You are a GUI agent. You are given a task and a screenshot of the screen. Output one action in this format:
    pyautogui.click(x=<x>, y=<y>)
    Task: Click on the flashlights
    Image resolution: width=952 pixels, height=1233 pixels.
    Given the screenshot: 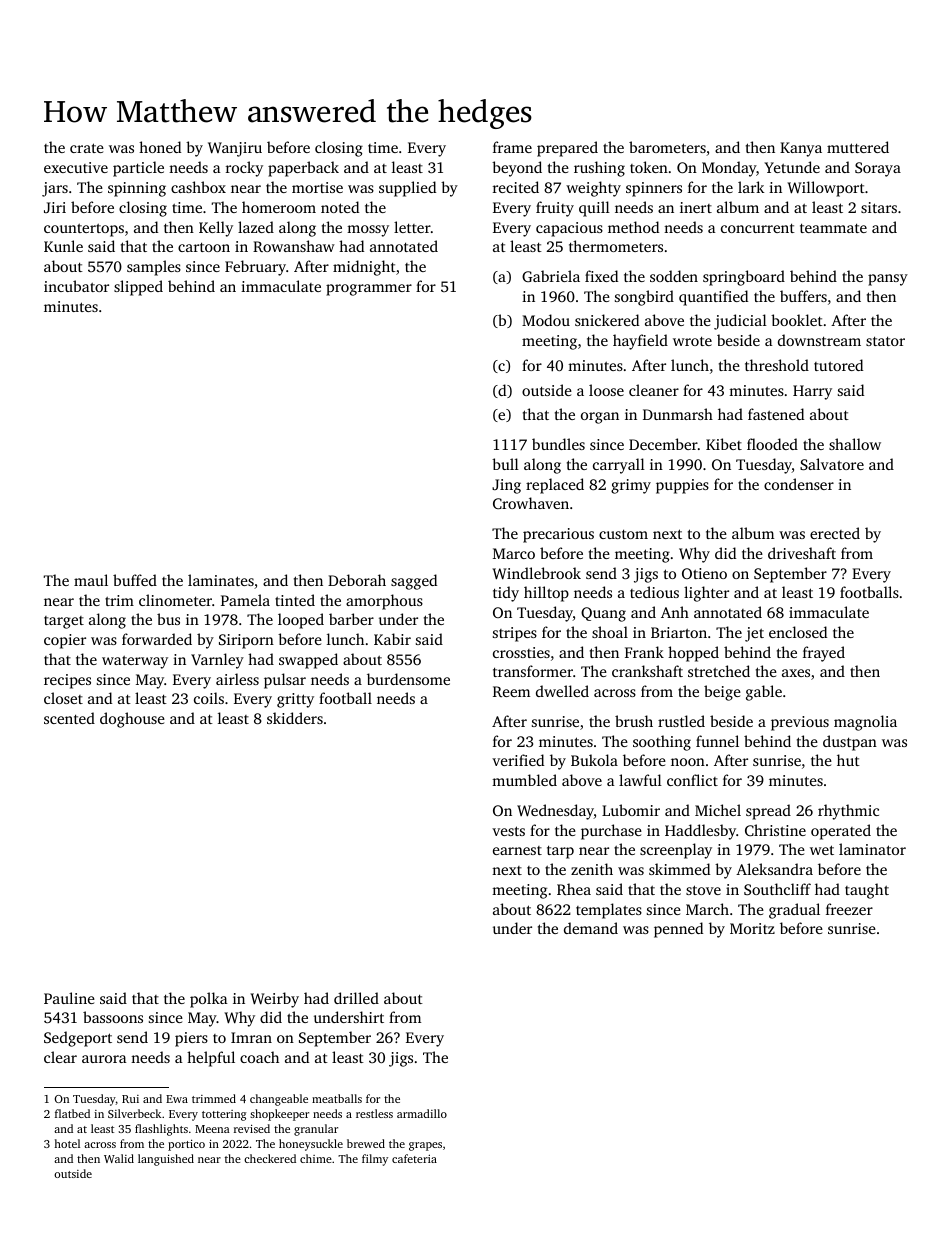 What is the action you would take?
    pyautogui.click(x=161, y=1130)
